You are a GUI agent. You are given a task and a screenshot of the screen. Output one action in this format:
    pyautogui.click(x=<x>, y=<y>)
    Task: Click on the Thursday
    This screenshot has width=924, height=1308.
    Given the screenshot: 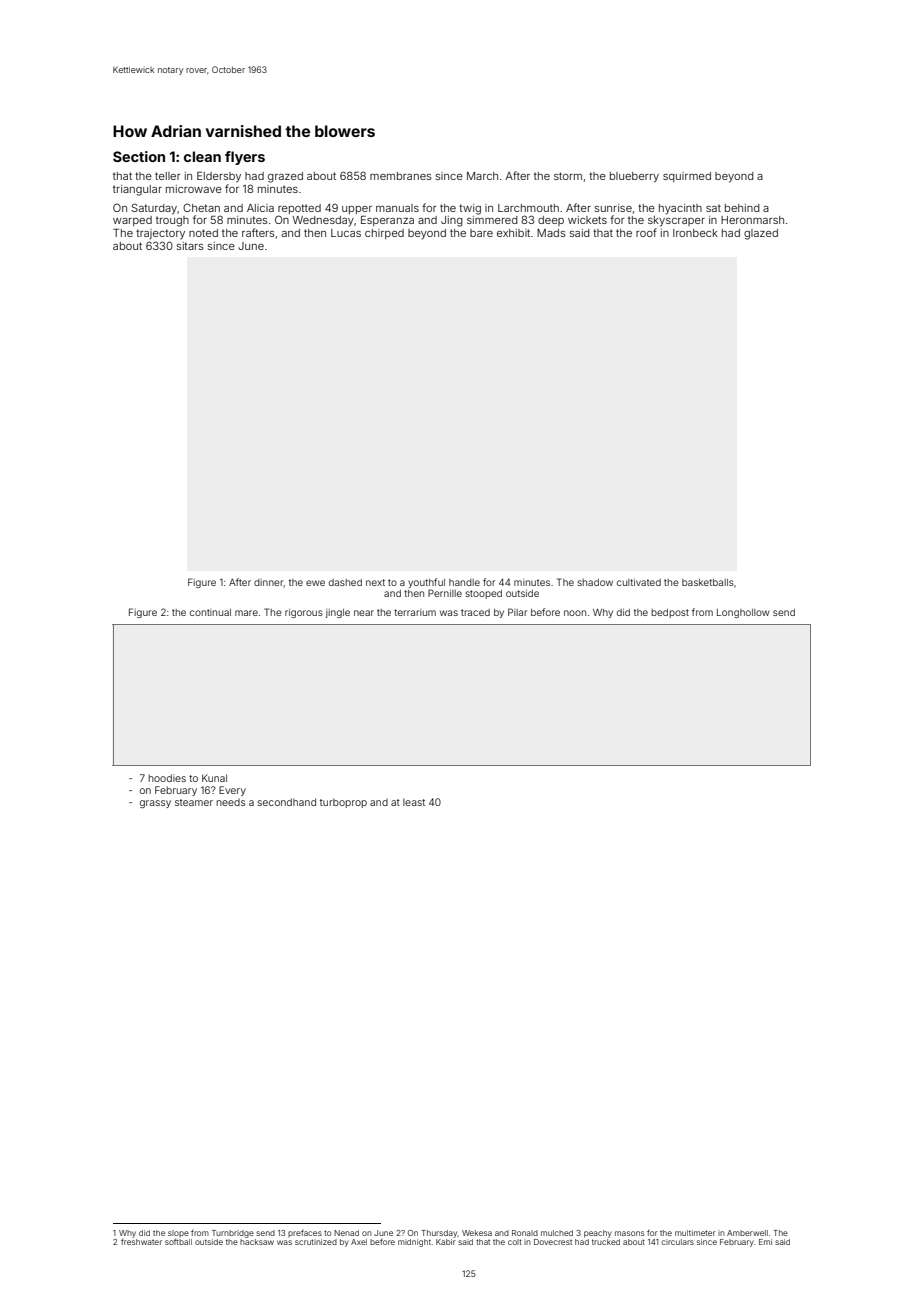 What is the action you would take?
    pyautogui.click(x=439, y=1234)
